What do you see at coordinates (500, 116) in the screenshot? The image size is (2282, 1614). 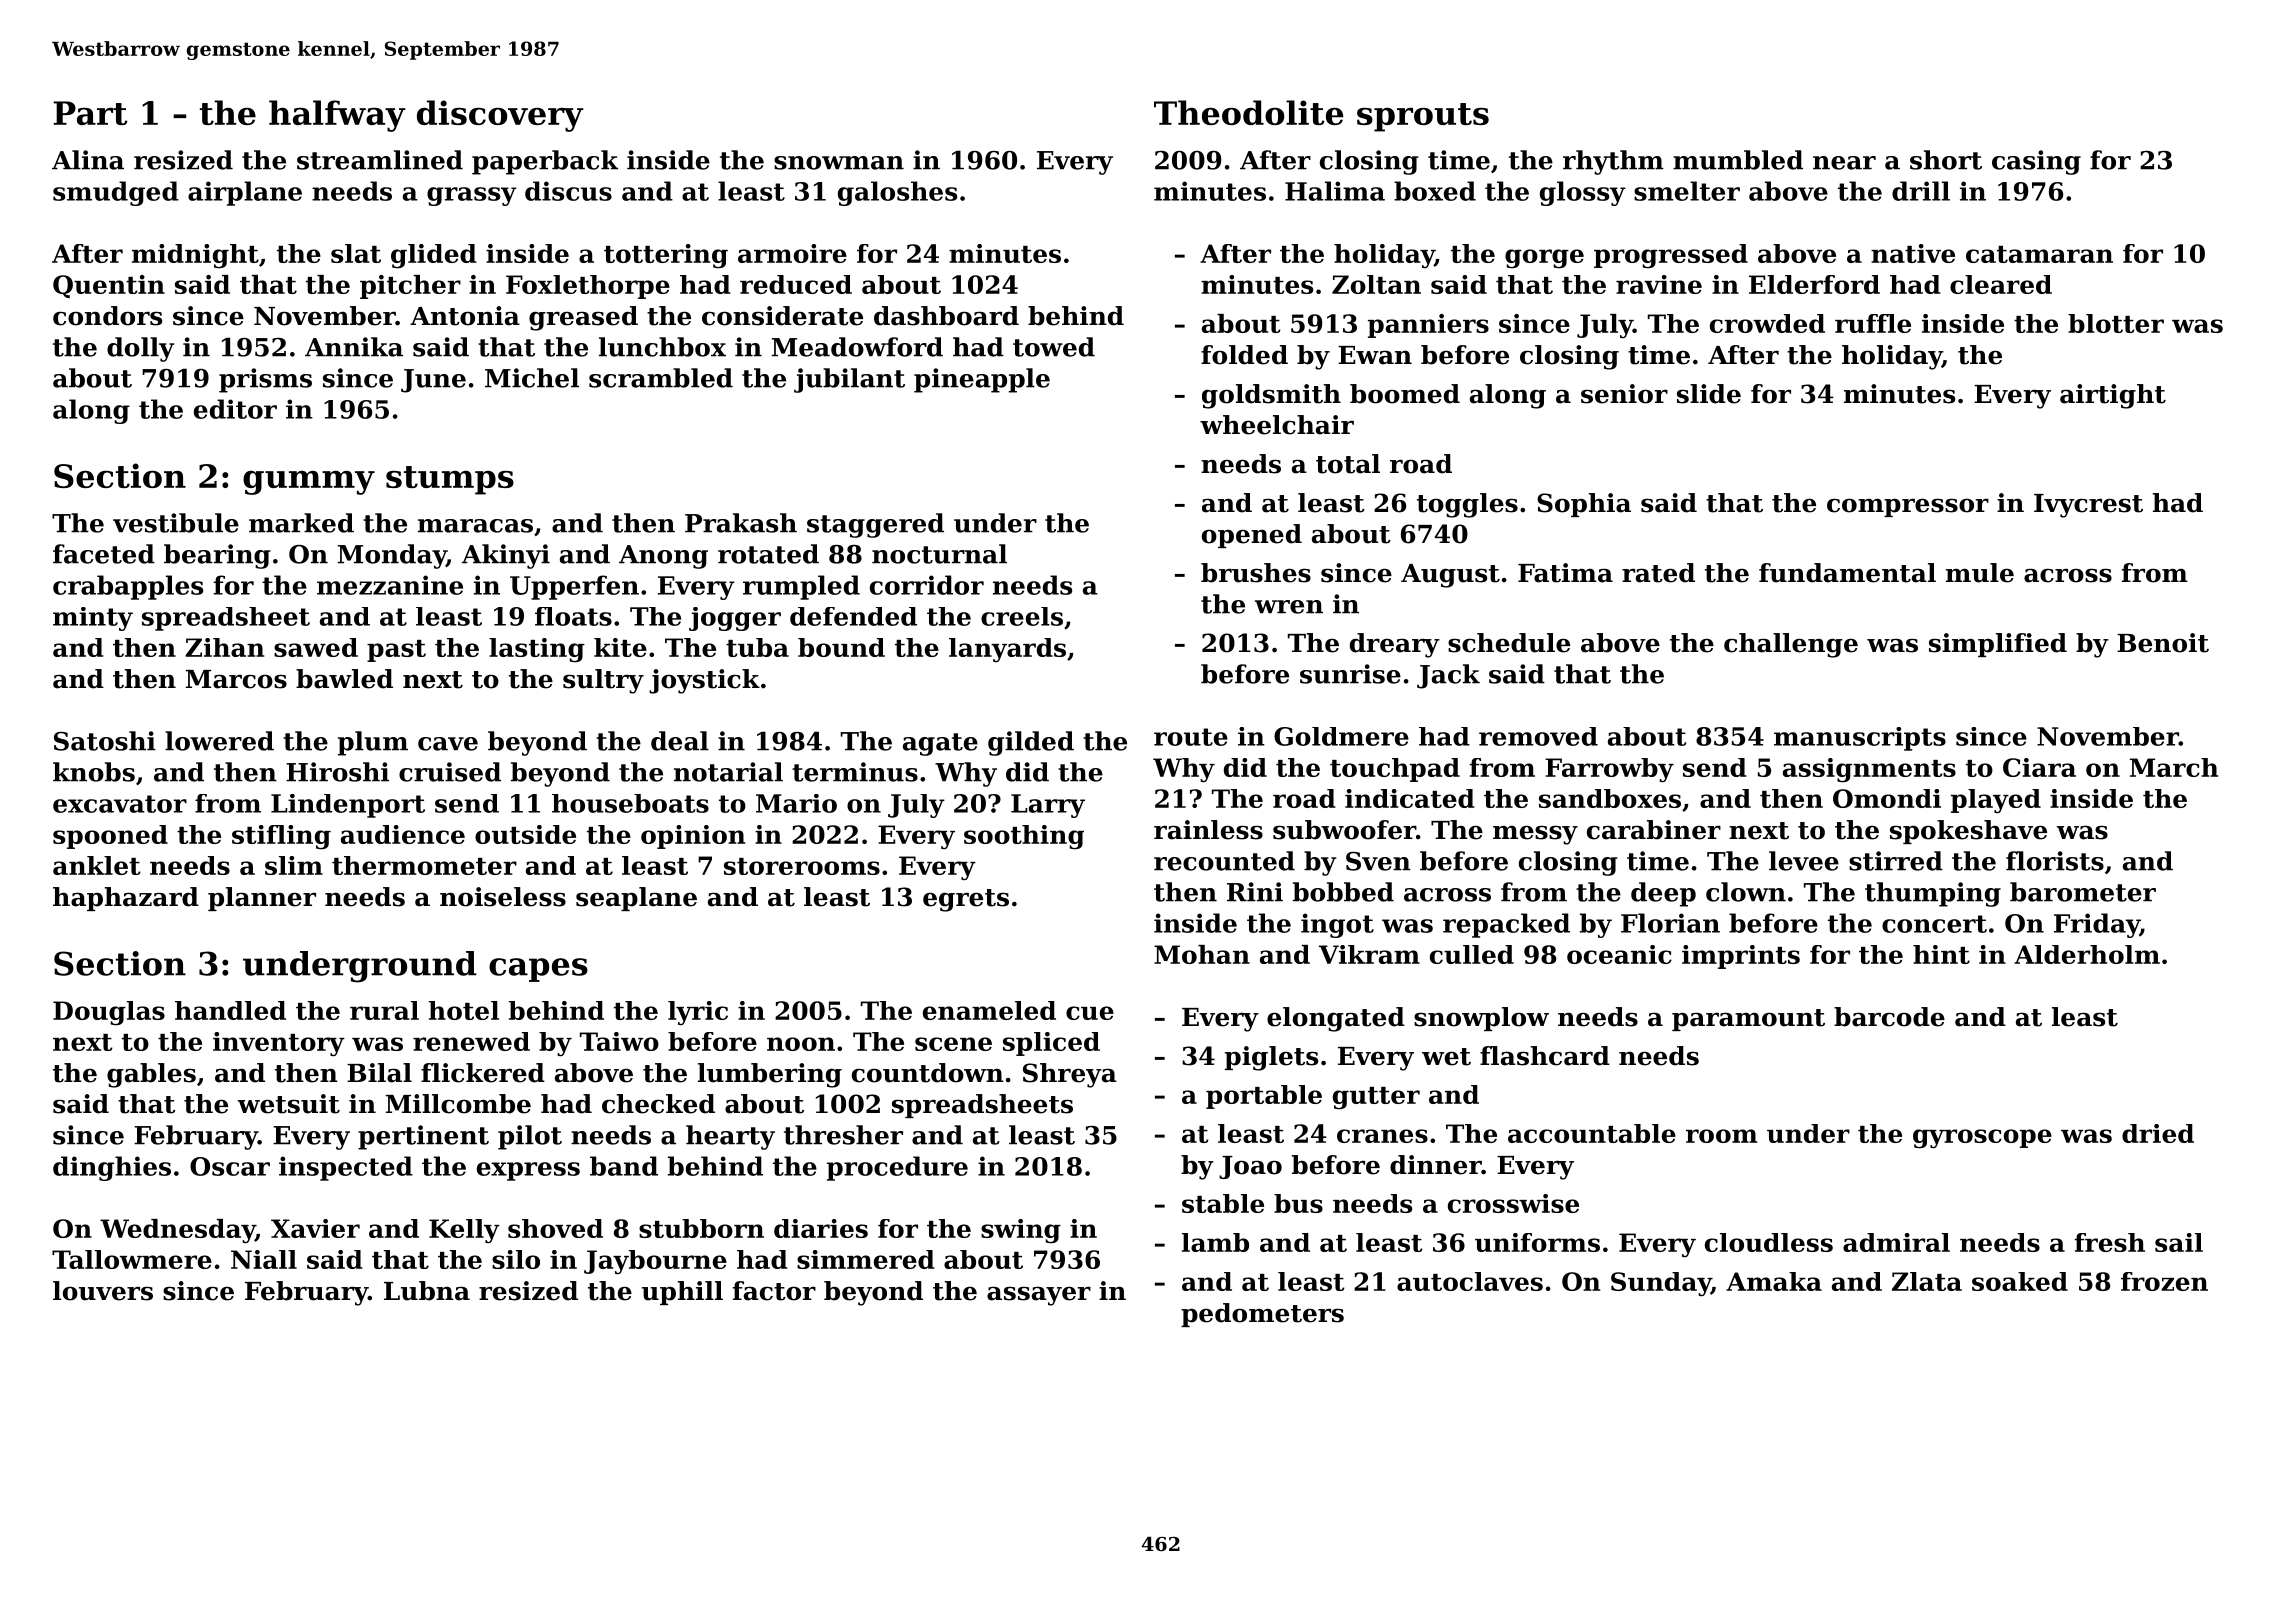 I see `discovery` at bounding box center [500, 116].
